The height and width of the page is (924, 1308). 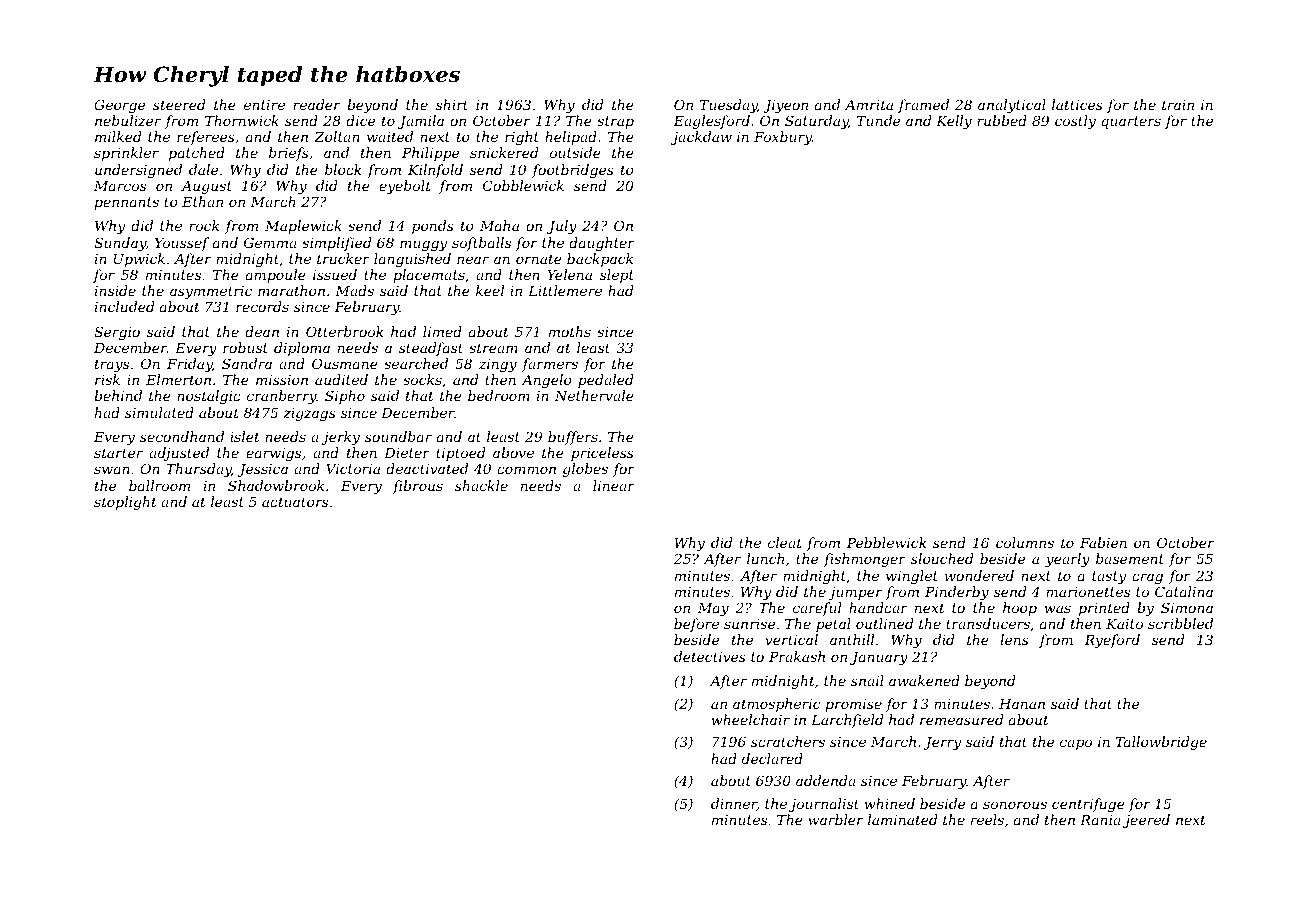 I want to click on Tallowbridge, so click(x=1161, y=743).
